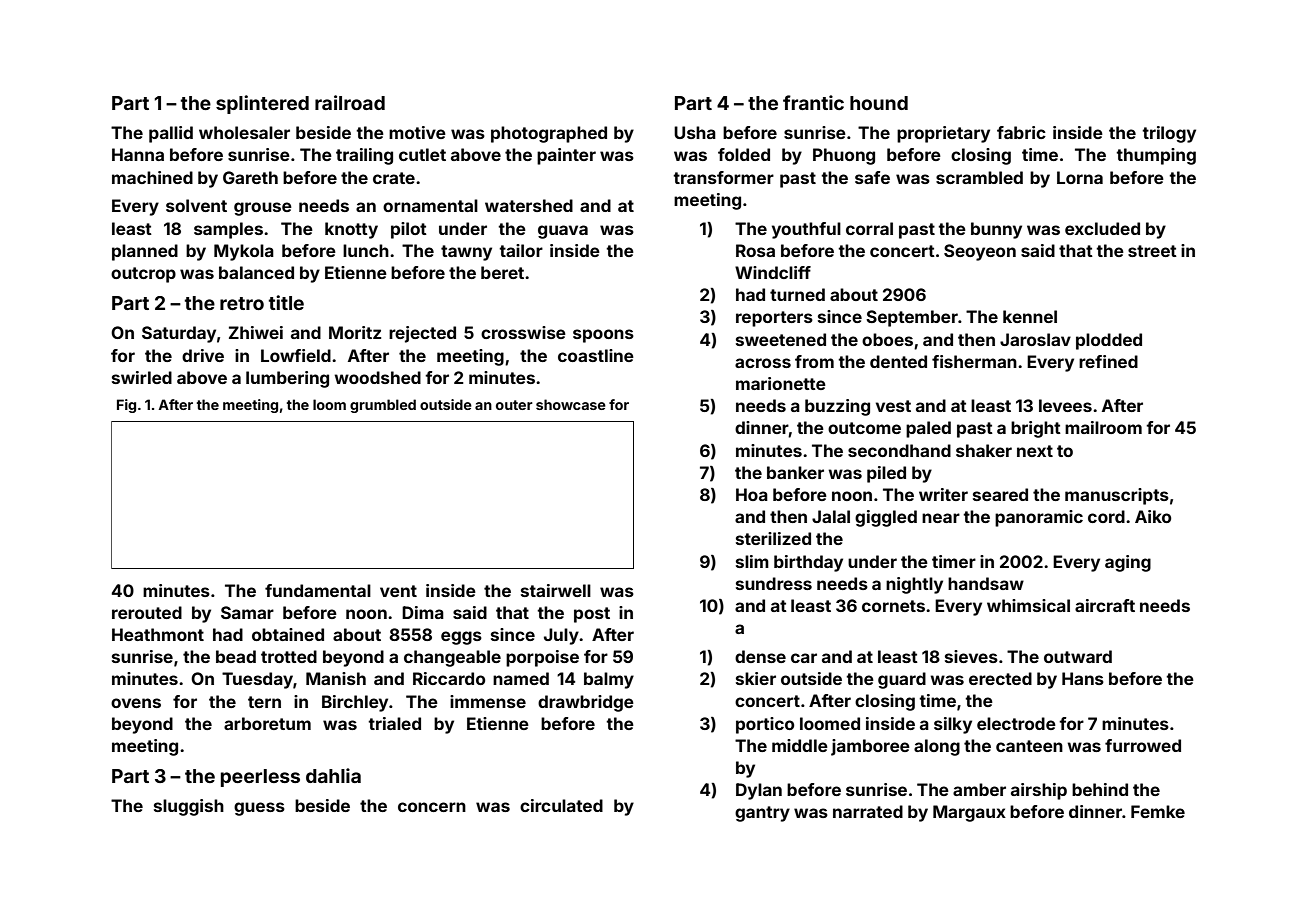 The height and width of the screenshot is (924, 1308). I want to click on hound, so click(879, 103).
